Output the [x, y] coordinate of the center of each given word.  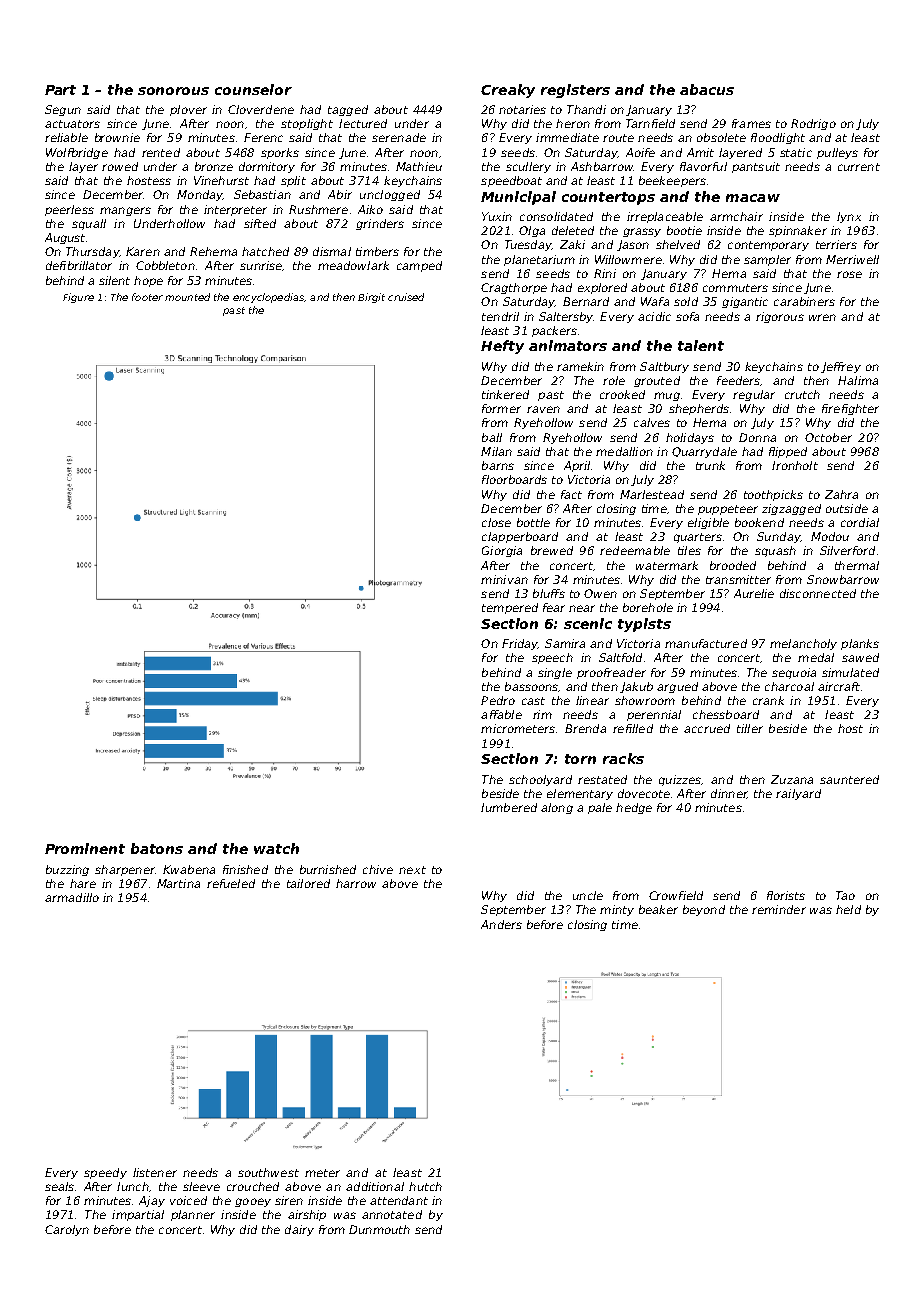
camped [419, 266]
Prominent [85, 848]
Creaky [508, 91]
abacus [707, 89]
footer [147, 297]
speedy [105, 1173]
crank [768, 700]
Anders [501, 924]
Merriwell [852, 259]
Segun [63, 110]
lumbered [509, 807]
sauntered [849, 779]
